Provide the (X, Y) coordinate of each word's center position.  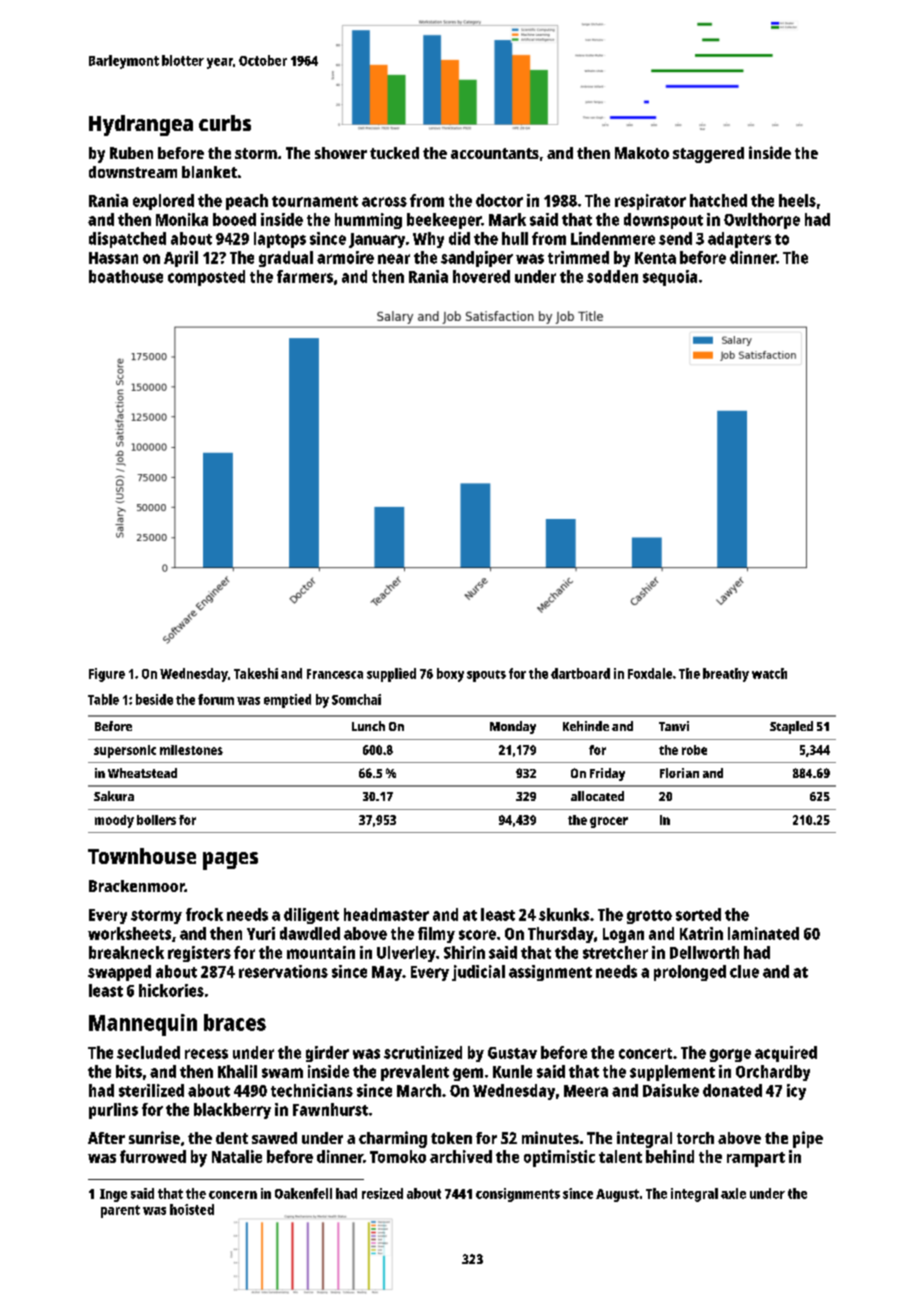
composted (206, 278)
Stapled (791, 727)
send (675, 238)
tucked (394, 153)
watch (769, 673)
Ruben (131, 153)
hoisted (192, 1209)
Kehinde (586, 726)
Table (103, 699)
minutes (550, 1137)
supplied (391, 675)
